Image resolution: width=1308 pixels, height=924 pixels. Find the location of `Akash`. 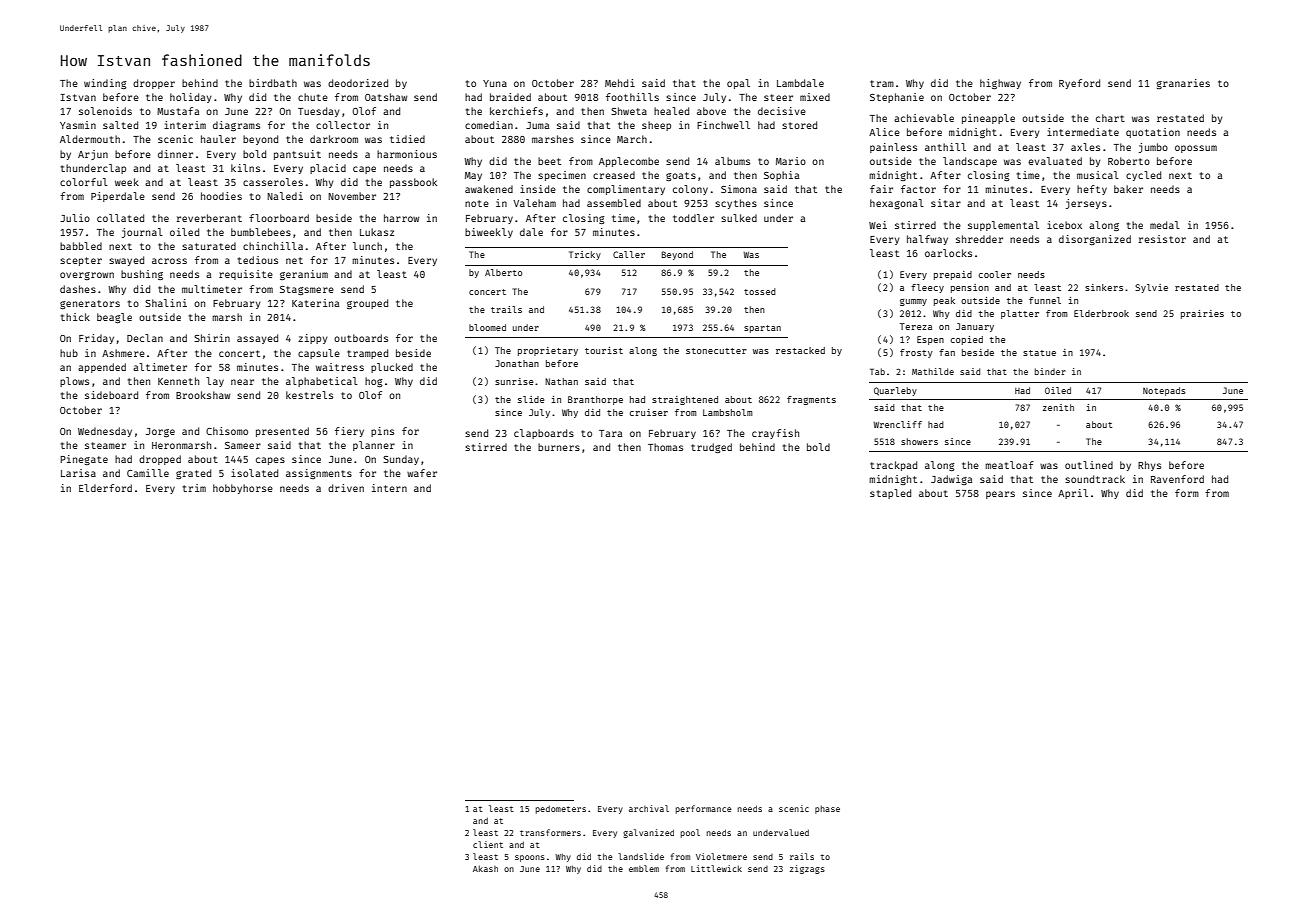

Akash is located at coordinates (485, 868).
